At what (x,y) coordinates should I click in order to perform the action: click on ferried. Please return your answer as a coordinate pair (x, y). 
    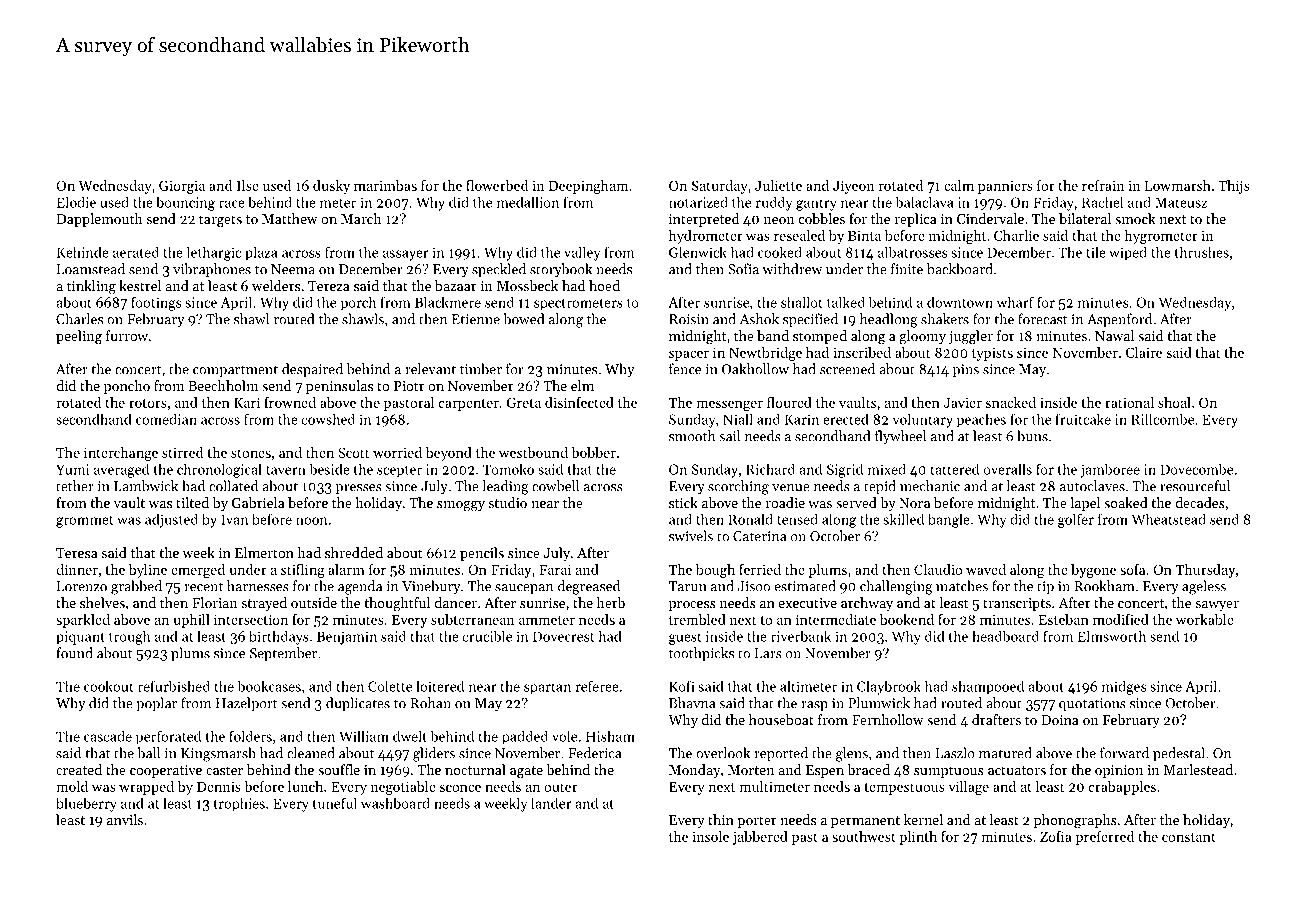
    Looking at the image, I should click on (760, 569).
